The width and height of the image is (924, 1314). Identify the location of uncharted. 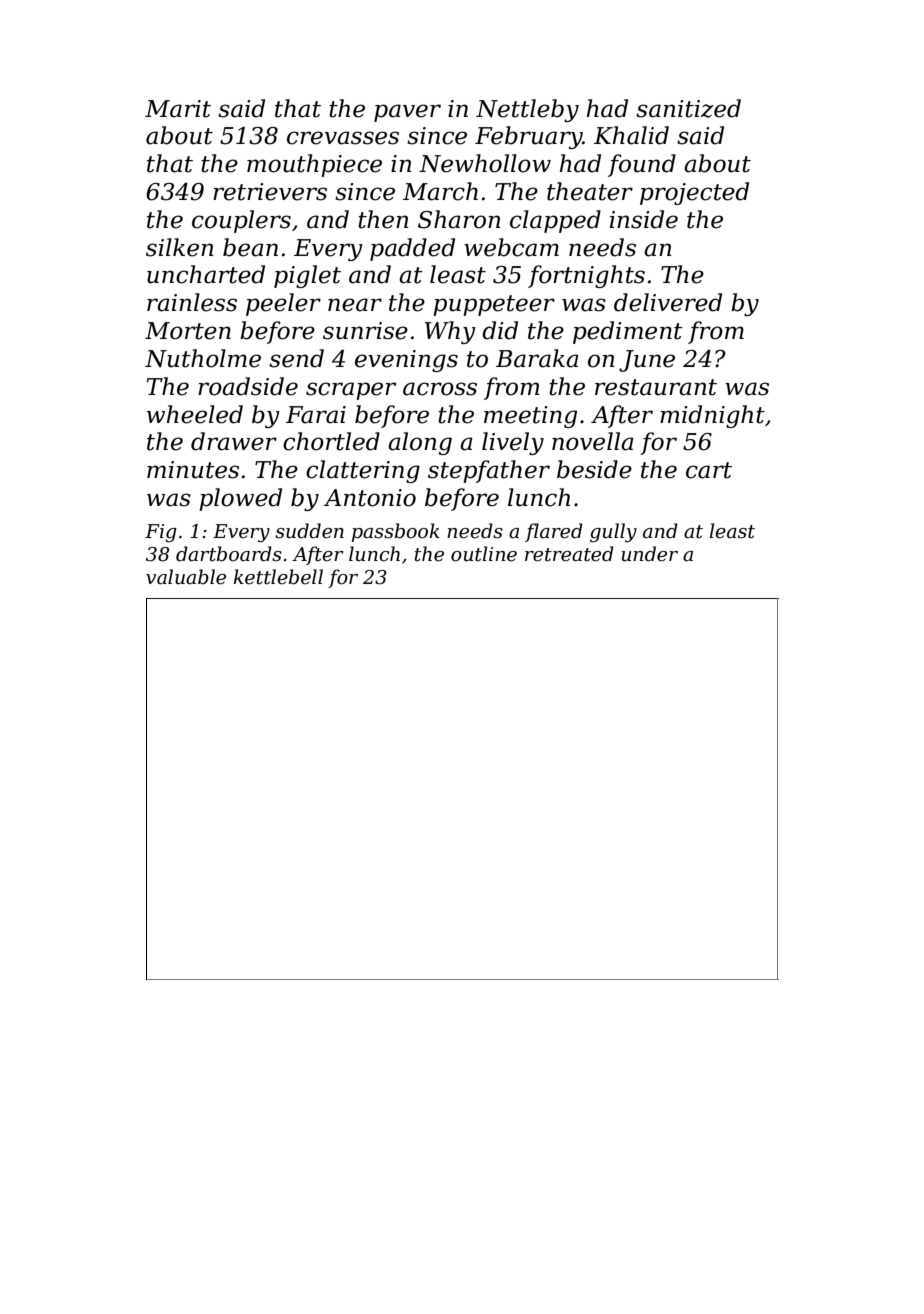
(206, 274).
